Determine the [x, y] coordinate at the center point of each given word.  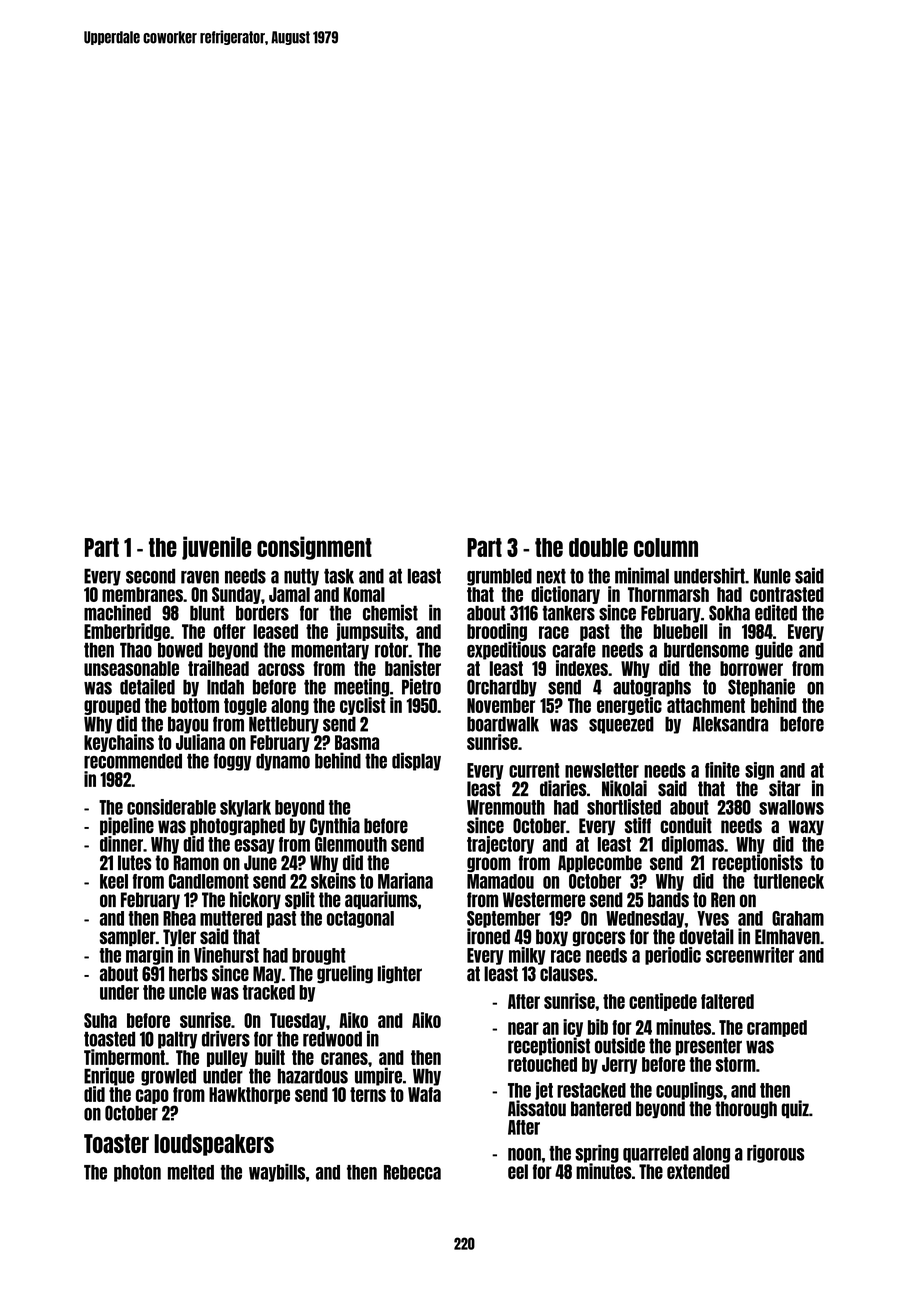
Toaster [116, 1143]
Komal [364, 594]
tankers [568, 613]
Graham [798, 918]
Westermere [544, 900]
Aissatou [537, 1108]
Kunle [772, 576]
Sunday [236, 595]
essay [254, 846]
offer [229, 631]
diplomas [693, 845]
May [267, 974]
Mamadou [500, 881]
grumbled [499, 577]
